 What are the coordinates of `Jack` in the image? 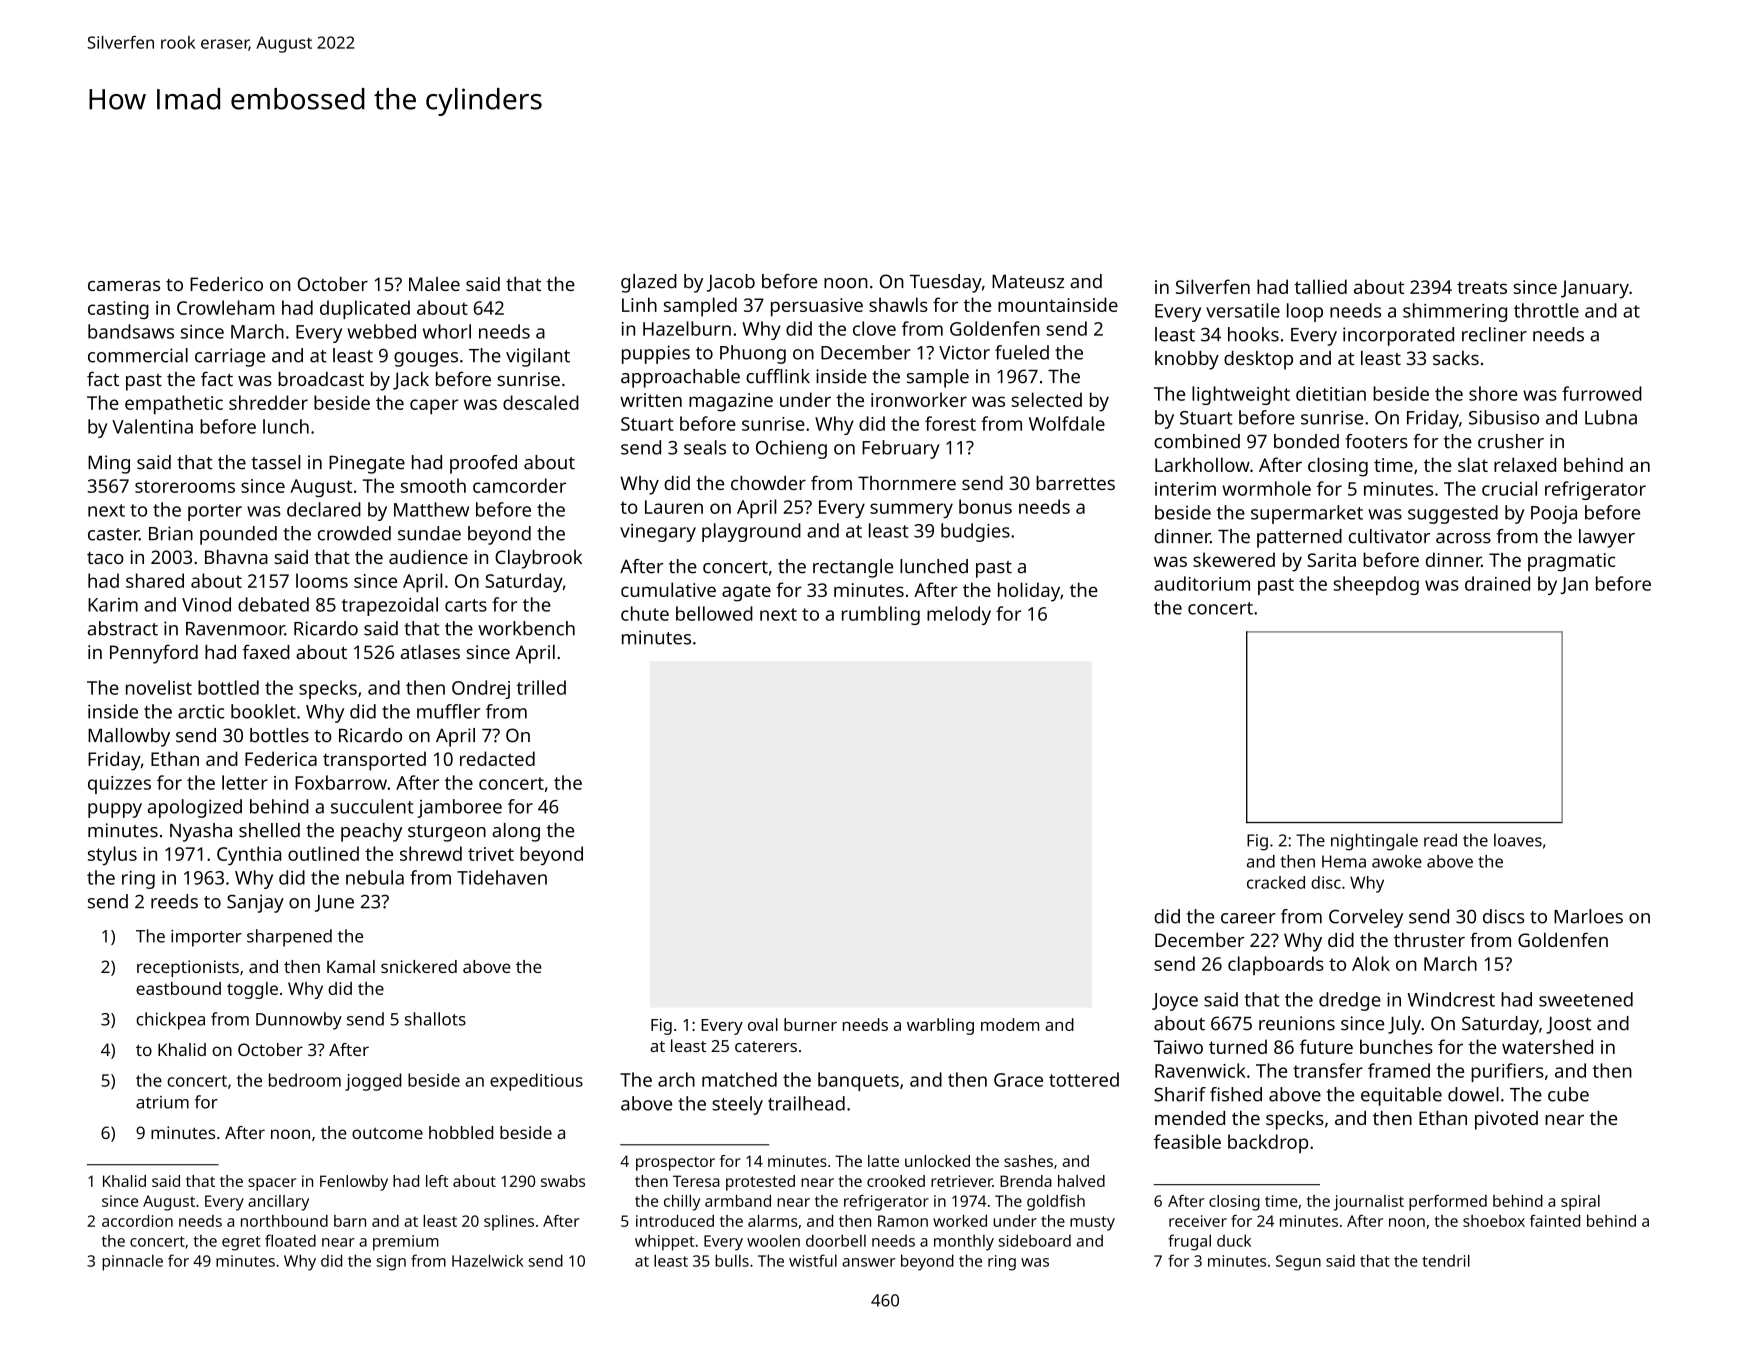 It's located at (411, 381).
